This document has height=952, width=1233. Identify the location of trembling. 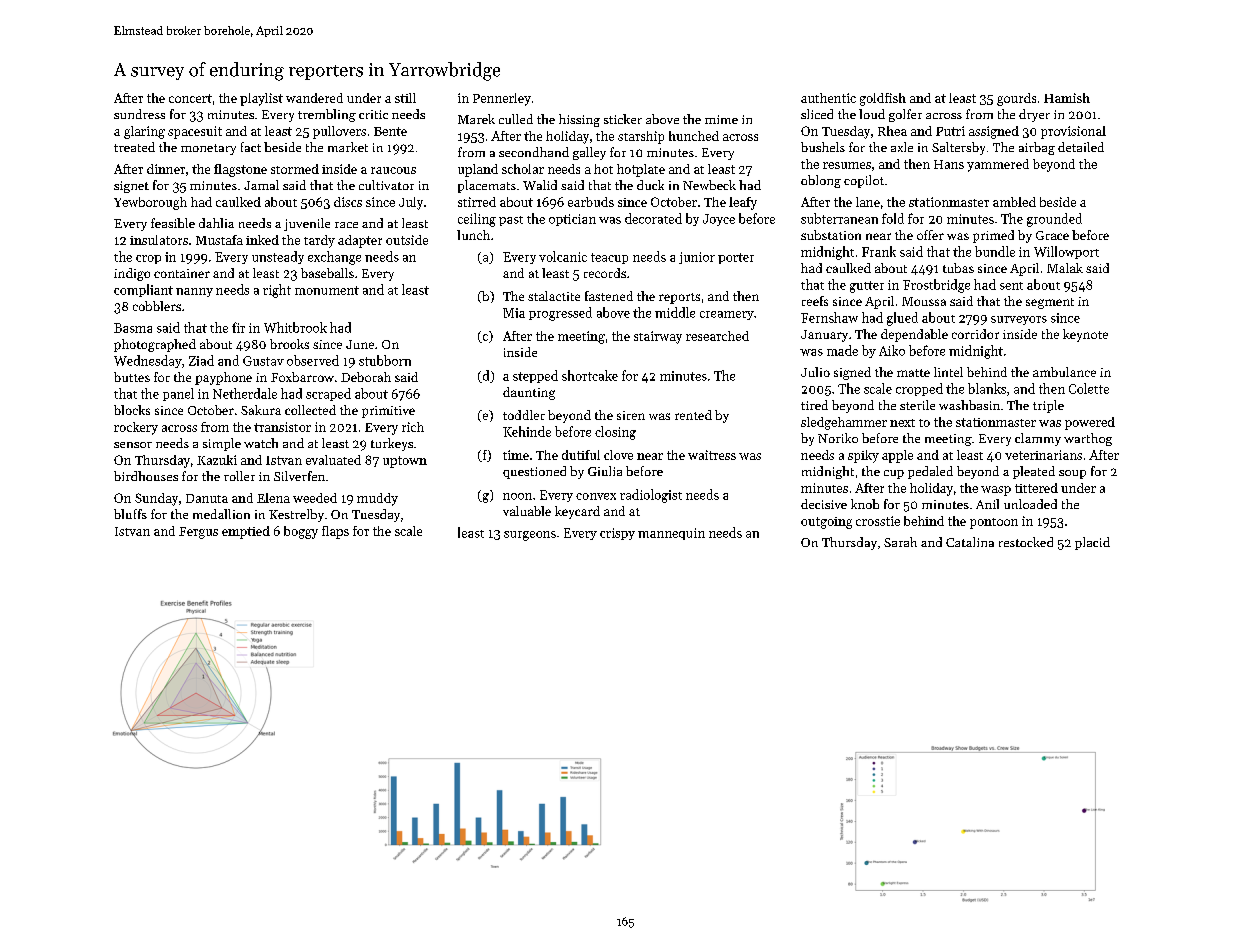
(327, 115).
